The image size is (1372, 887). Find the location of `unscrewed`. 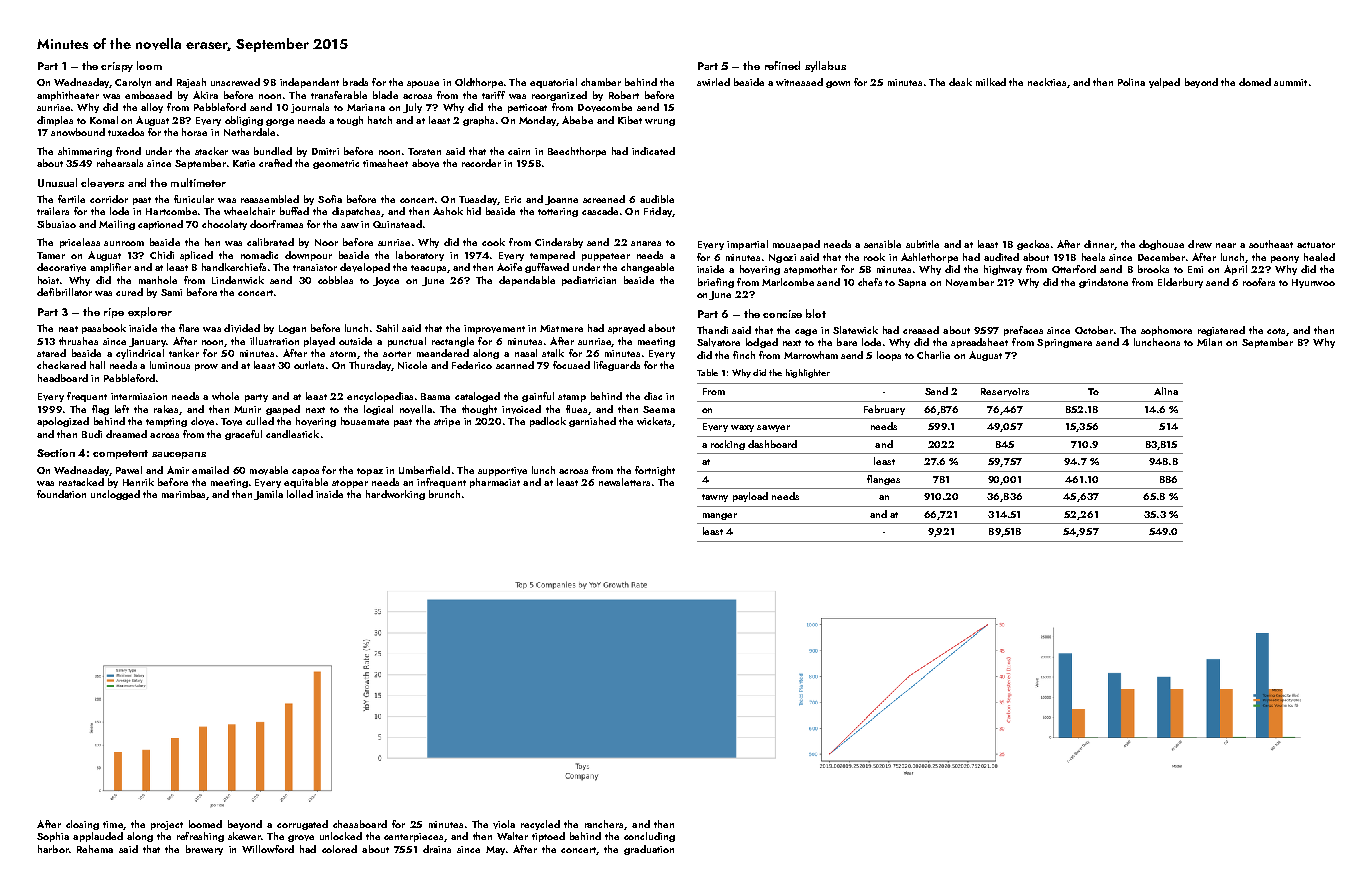

unscrewed is located at coordinates (235, 82).
